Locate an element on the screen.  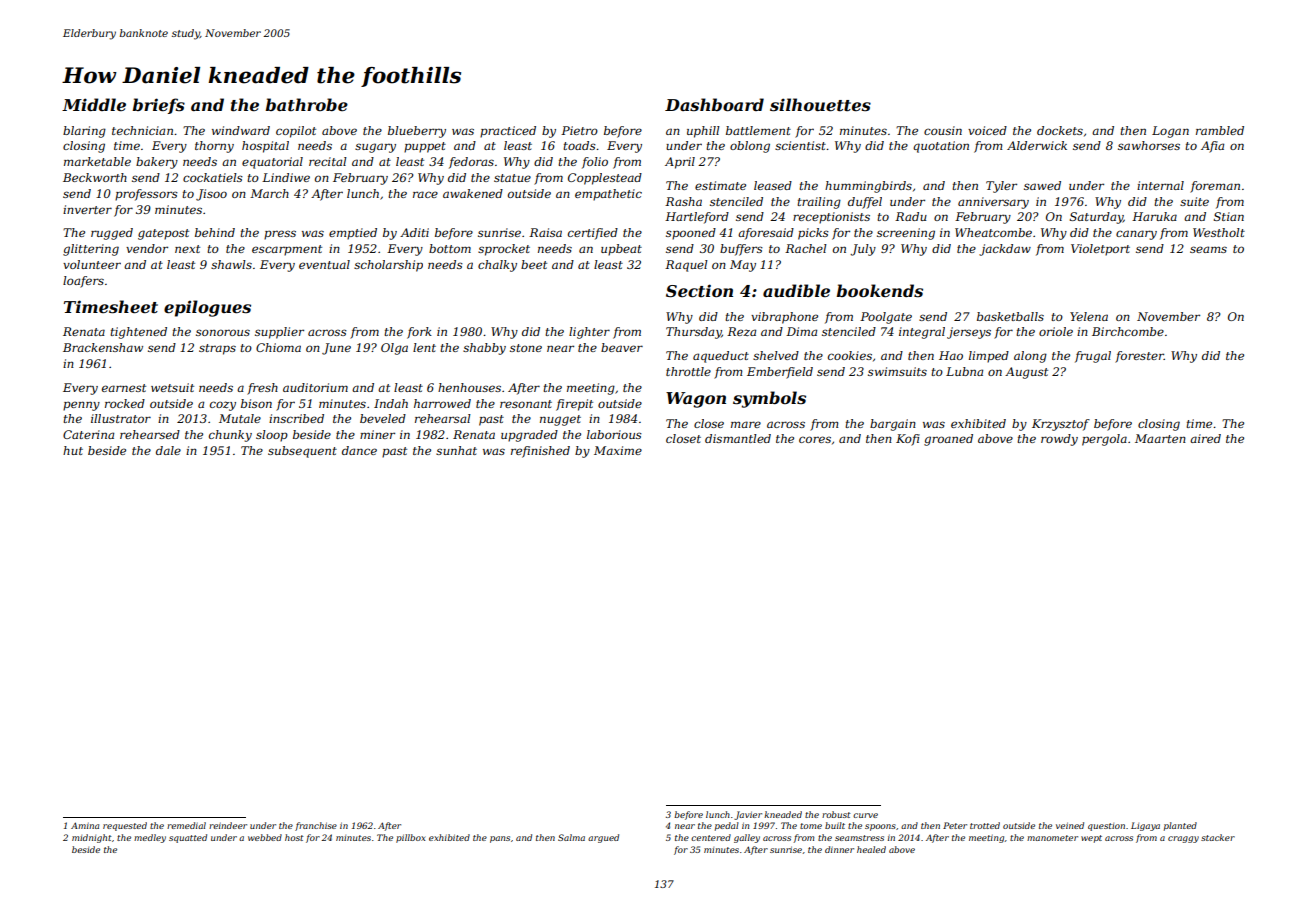
Maarten is located at coordinates (1160, 438).
